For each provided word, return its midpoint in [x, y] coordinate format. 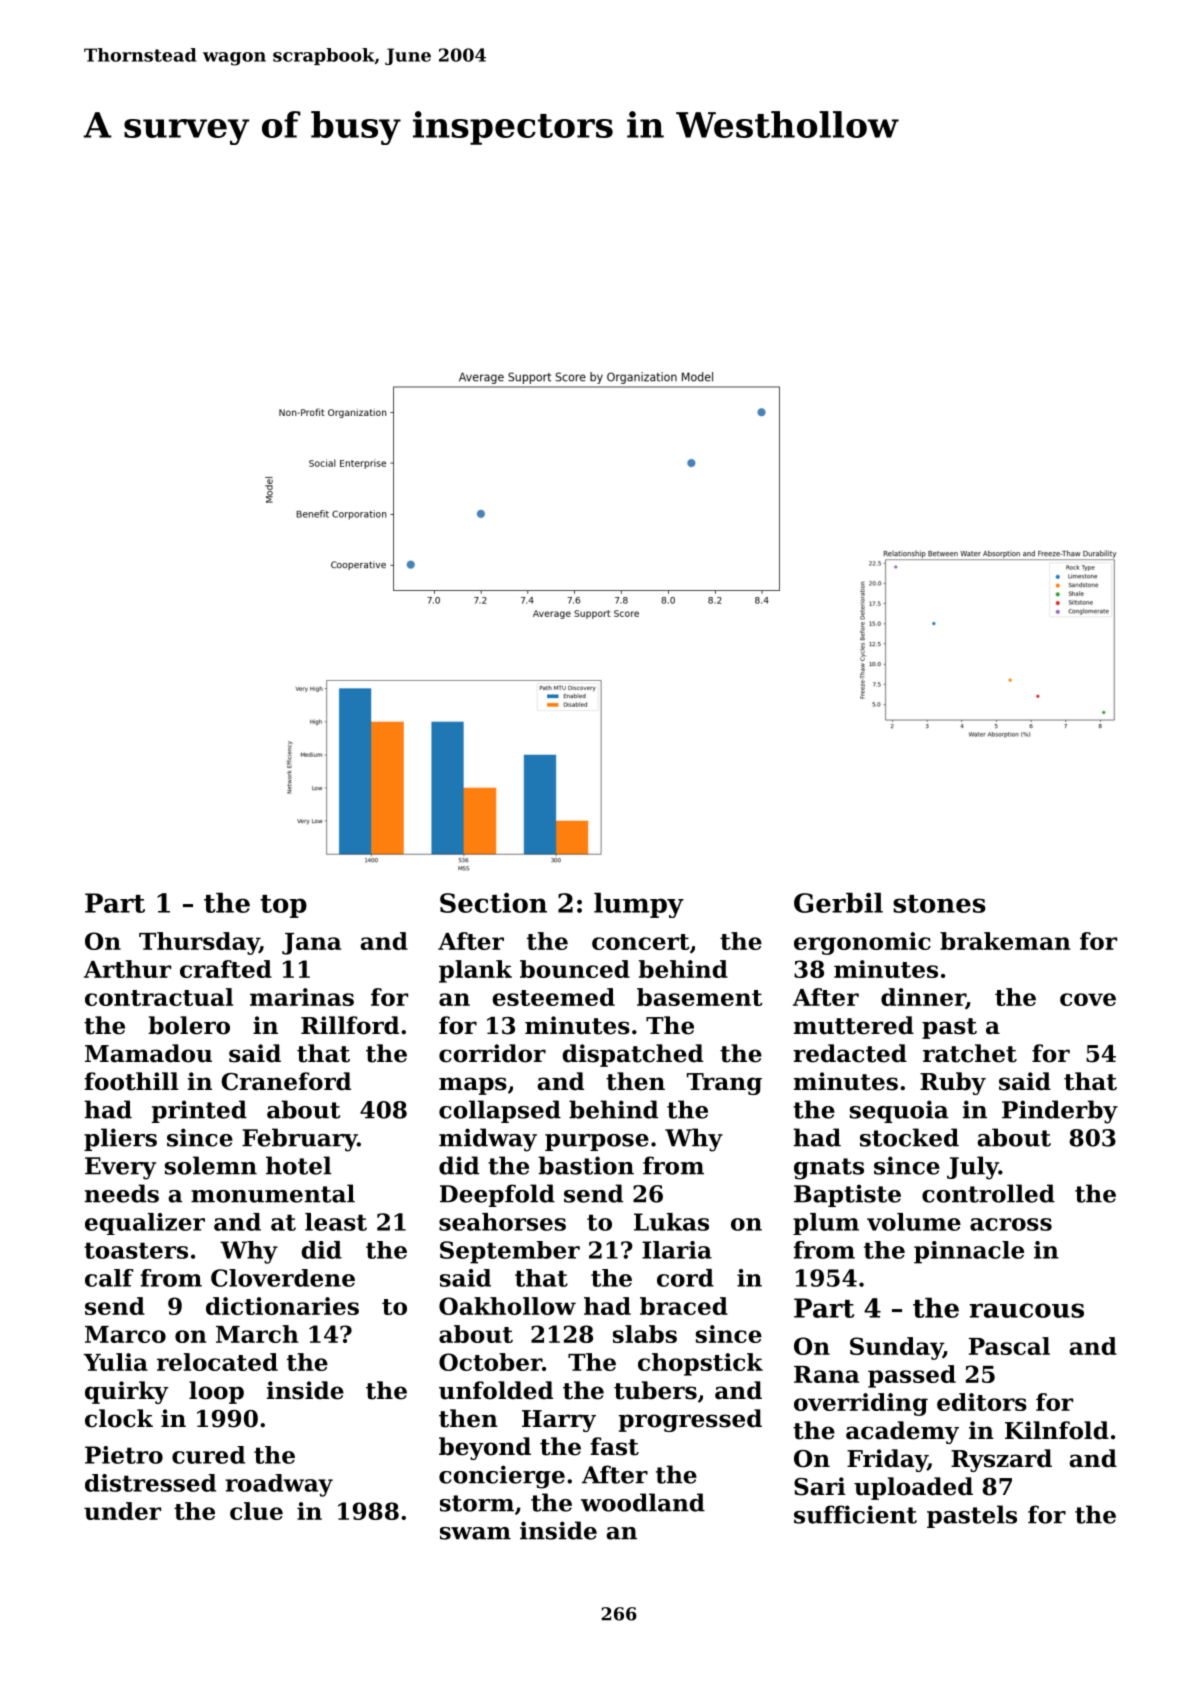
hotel [298, 1165]
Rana [826, 1374]
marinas [302, 997]
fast [614, 1446]
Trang [724, 1084]
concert [641, 942]
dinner [923, 998]
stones [939, 904]
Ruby [953, 1083]
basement [700, 997]
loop [216, 1392]
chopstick [700, 1364]
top [283, 906]
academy [902, 1432]
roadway [279, 1485]
